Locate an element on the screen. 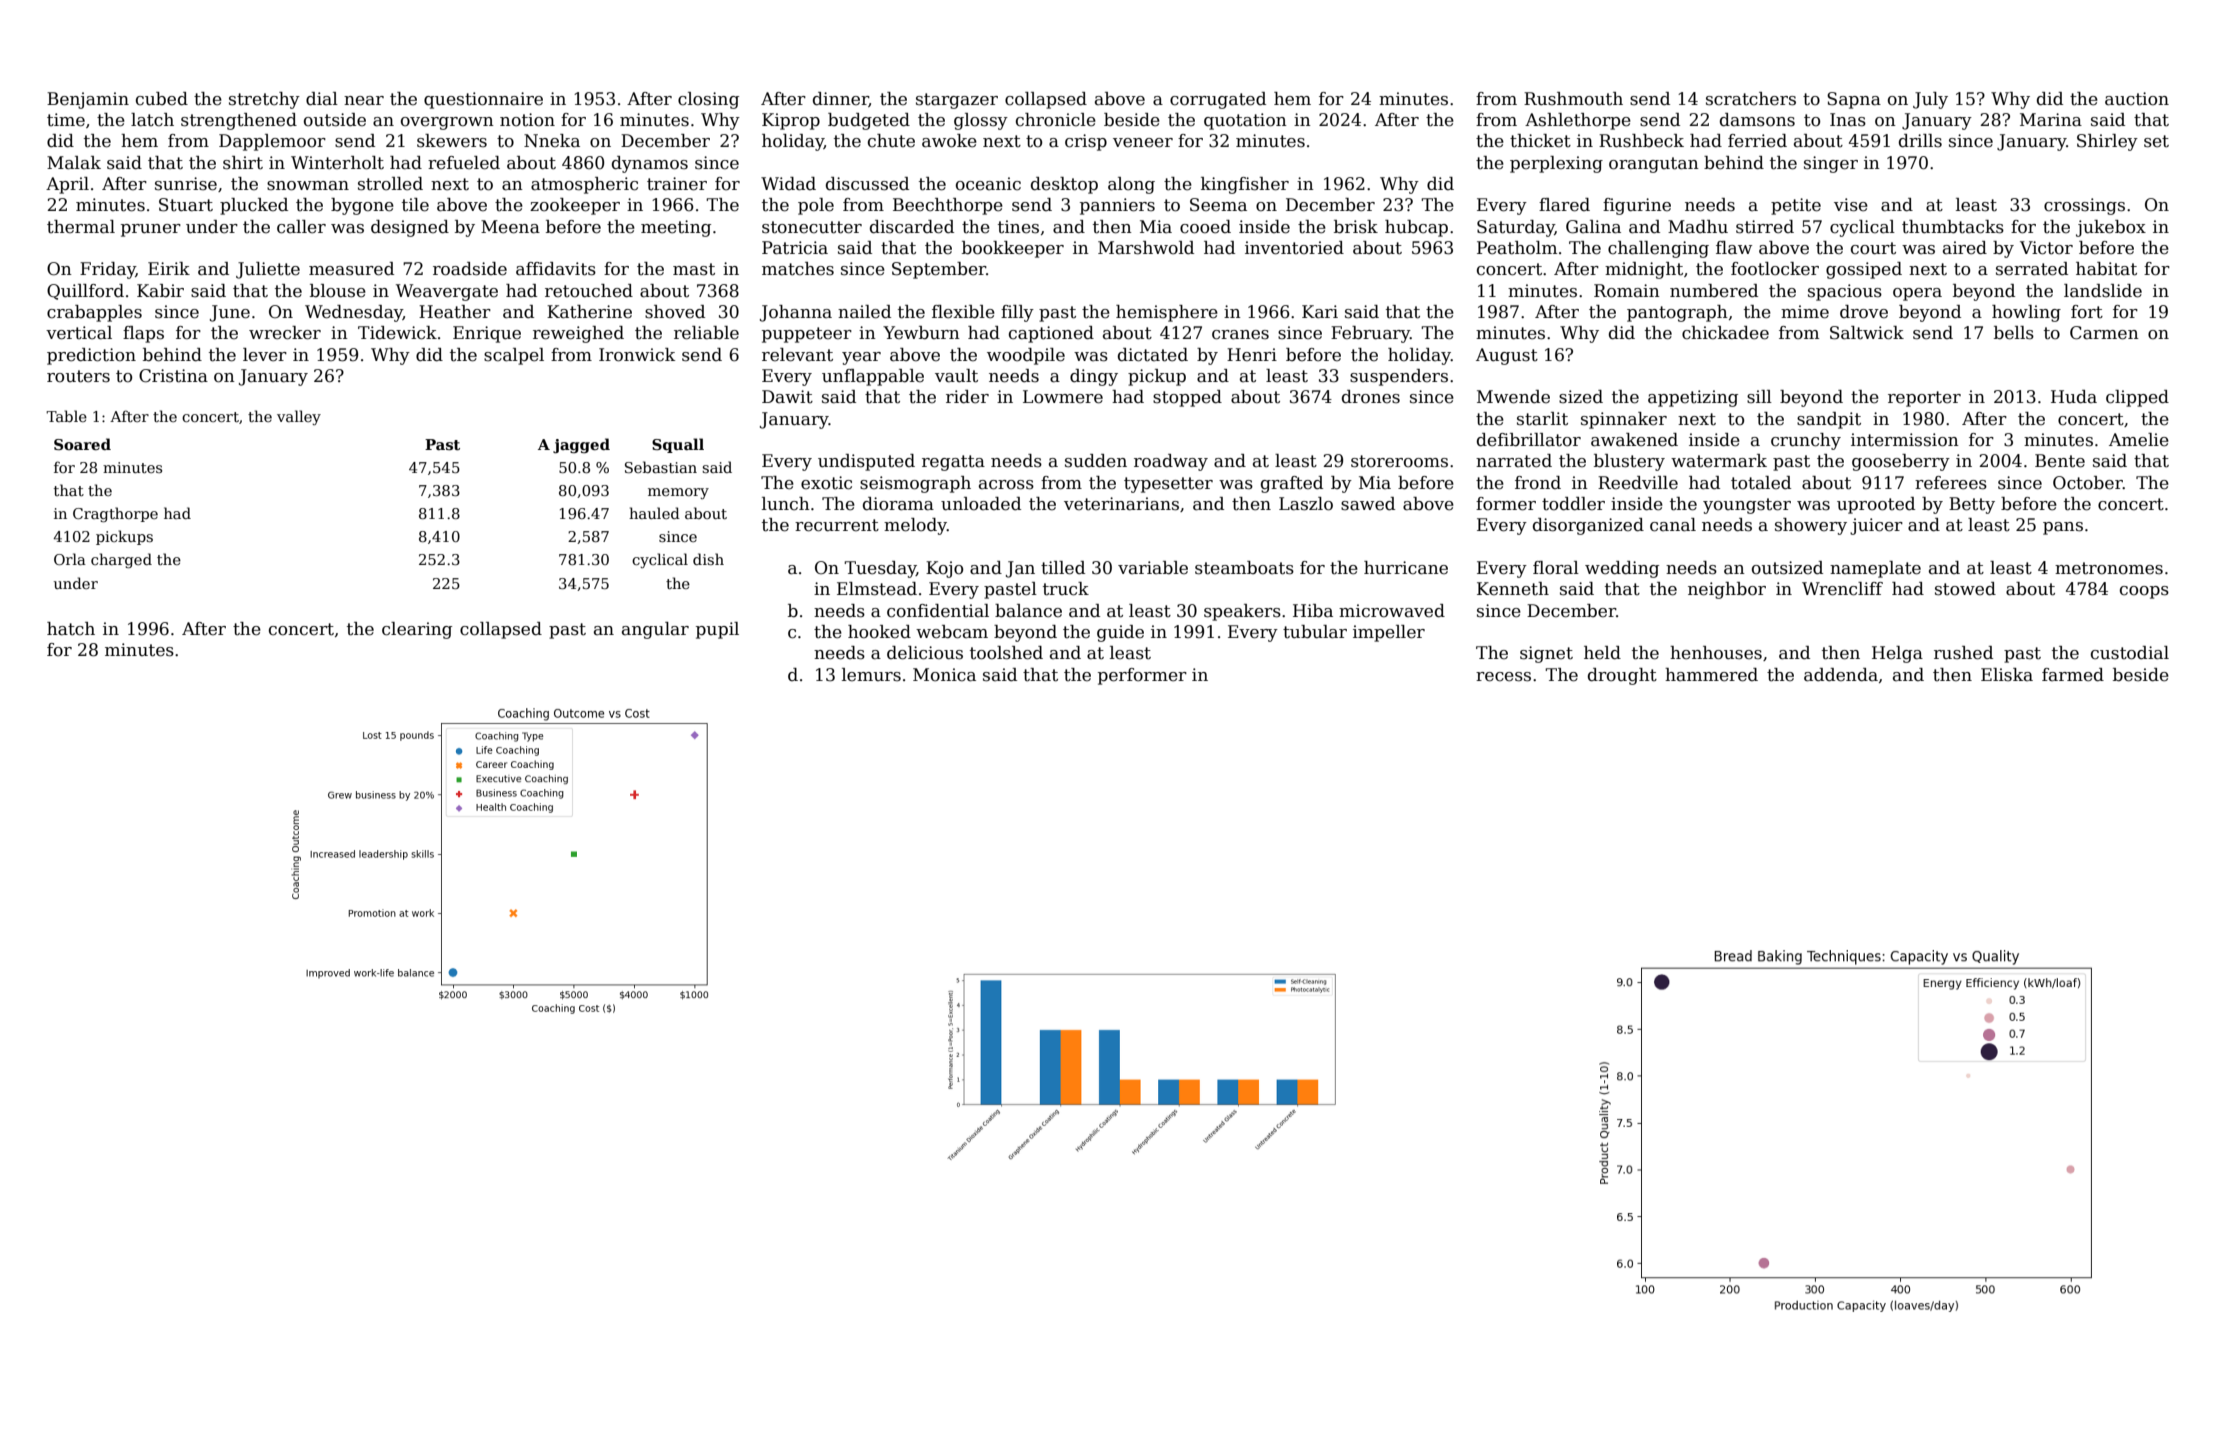  veneer is located at coordinates (1143, 143).
